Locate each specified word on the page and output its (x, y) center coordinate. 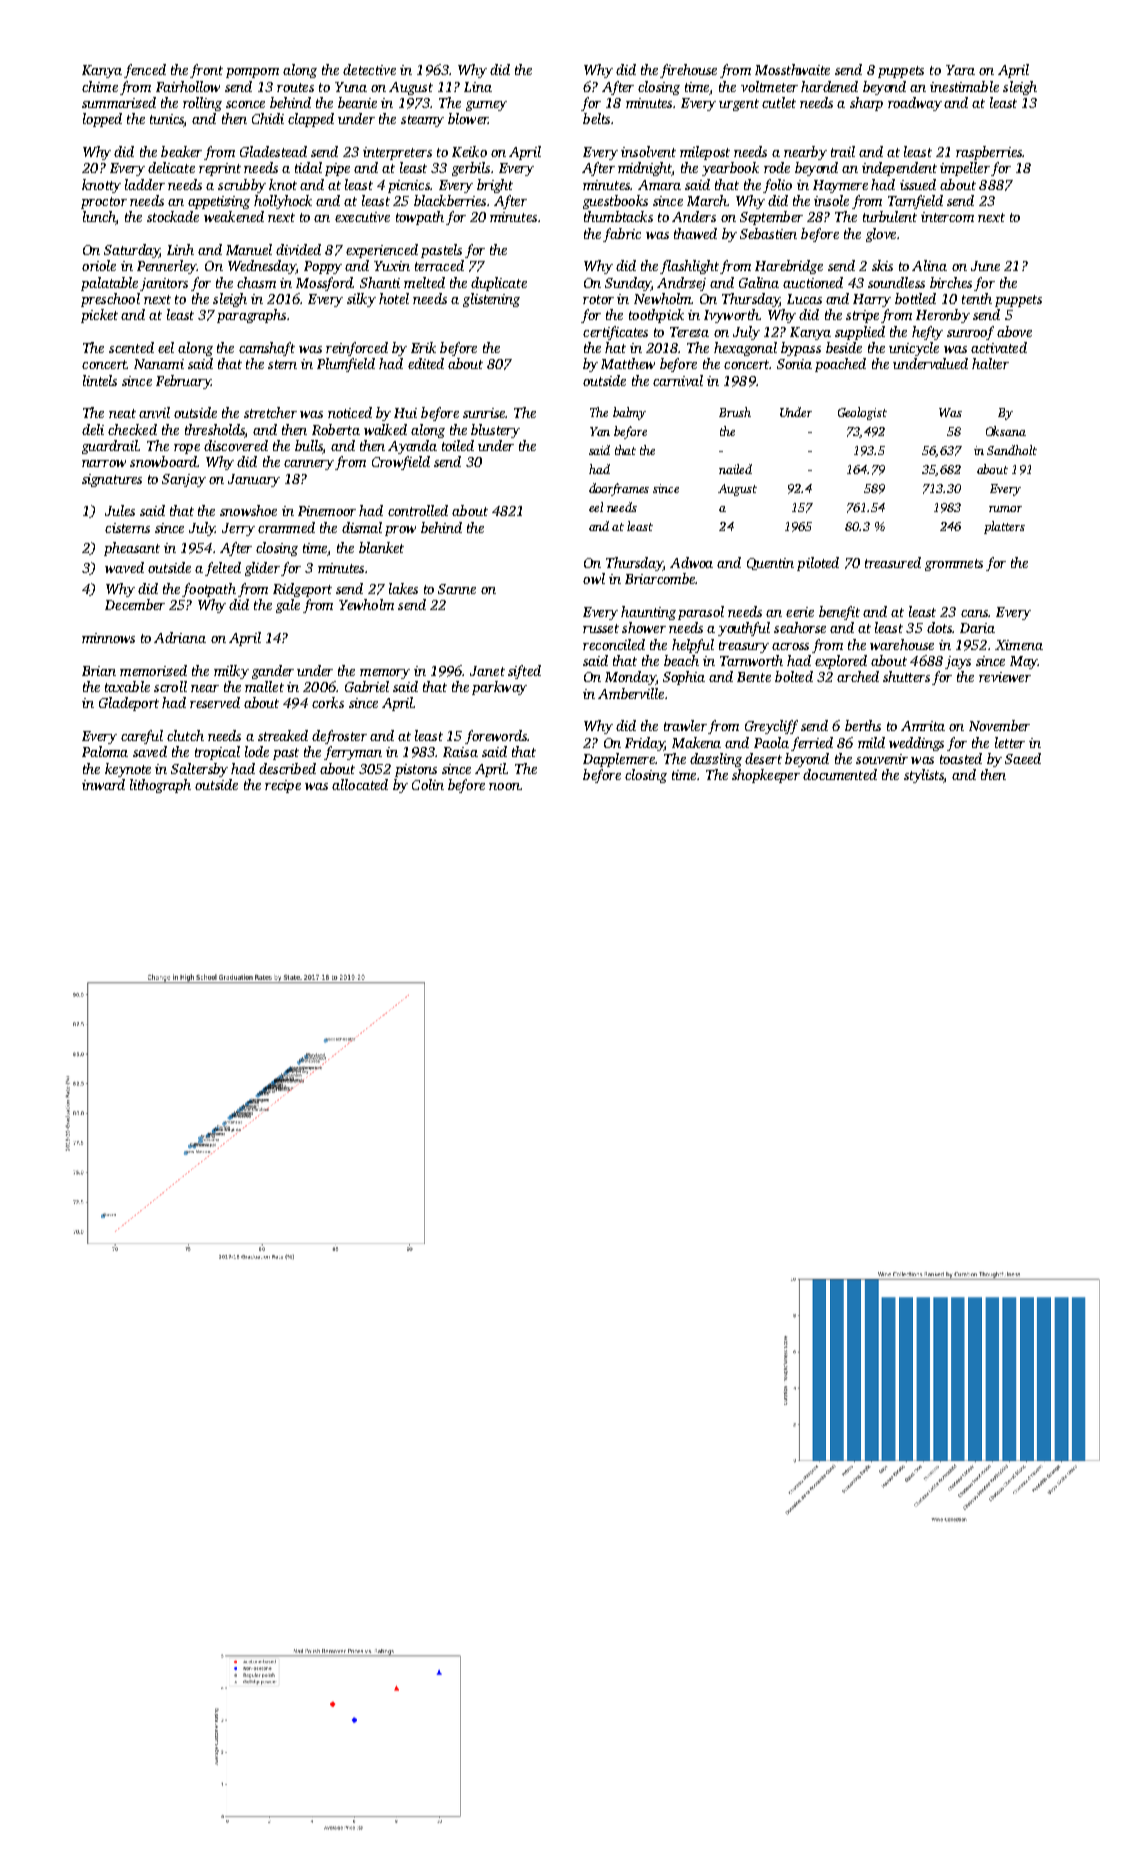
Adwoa (691, 562)
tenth (977, 298)
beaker (181, 151)
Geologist (862, 413)
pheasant (132, 549)
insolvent (648, 151)
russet (601, 628)
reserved (215, 702)
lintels (100, 380)
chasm (256, 282)
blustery (495, 431)
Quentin (770, 564)
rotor (598, 299)
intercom (947, 217)
